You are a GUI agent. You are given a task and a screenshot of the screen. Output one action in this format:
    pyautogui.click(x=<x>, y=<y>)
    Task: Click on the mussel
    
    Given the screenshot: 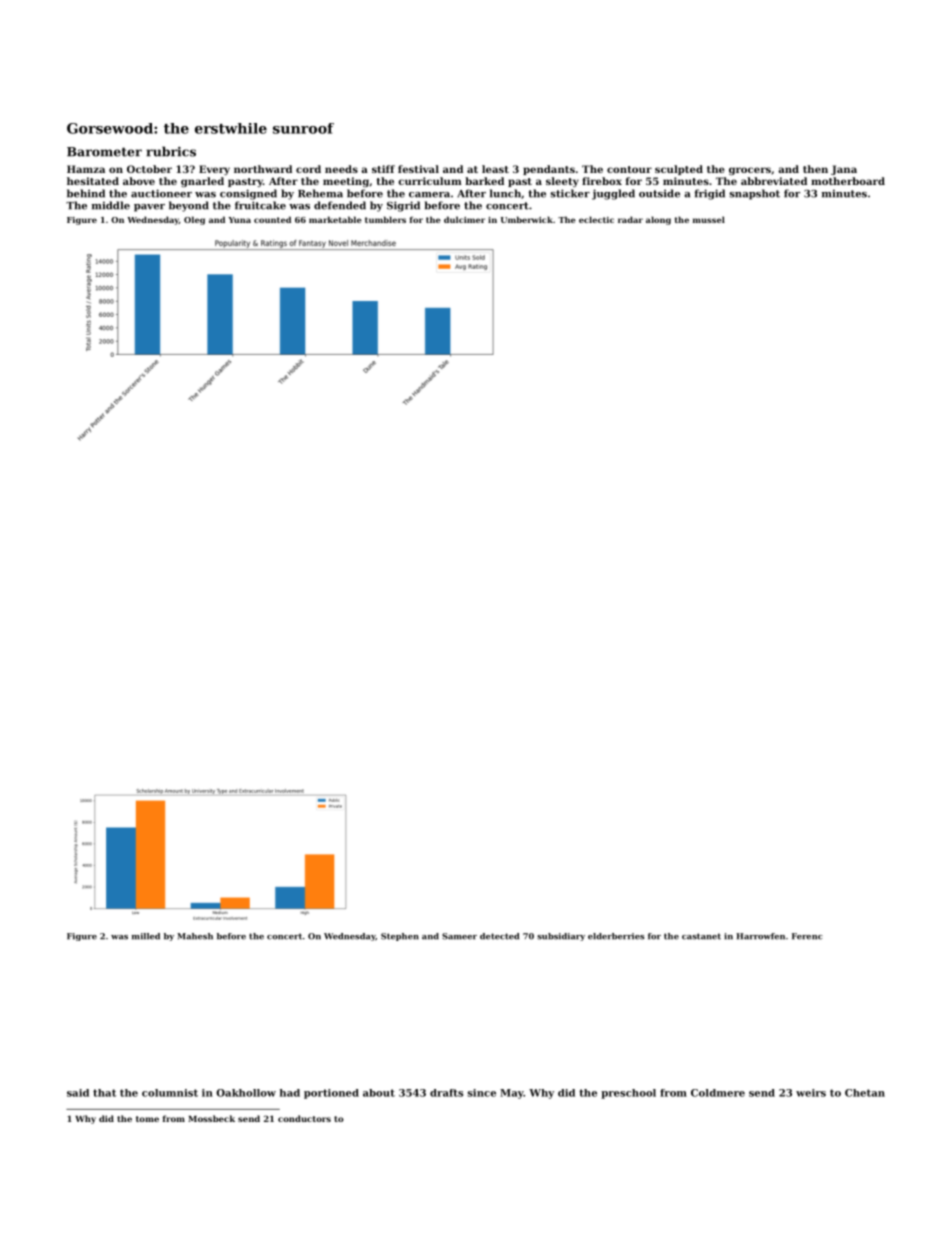 What is the action you would take?
    pyautogui.click(x=709, y=219)
